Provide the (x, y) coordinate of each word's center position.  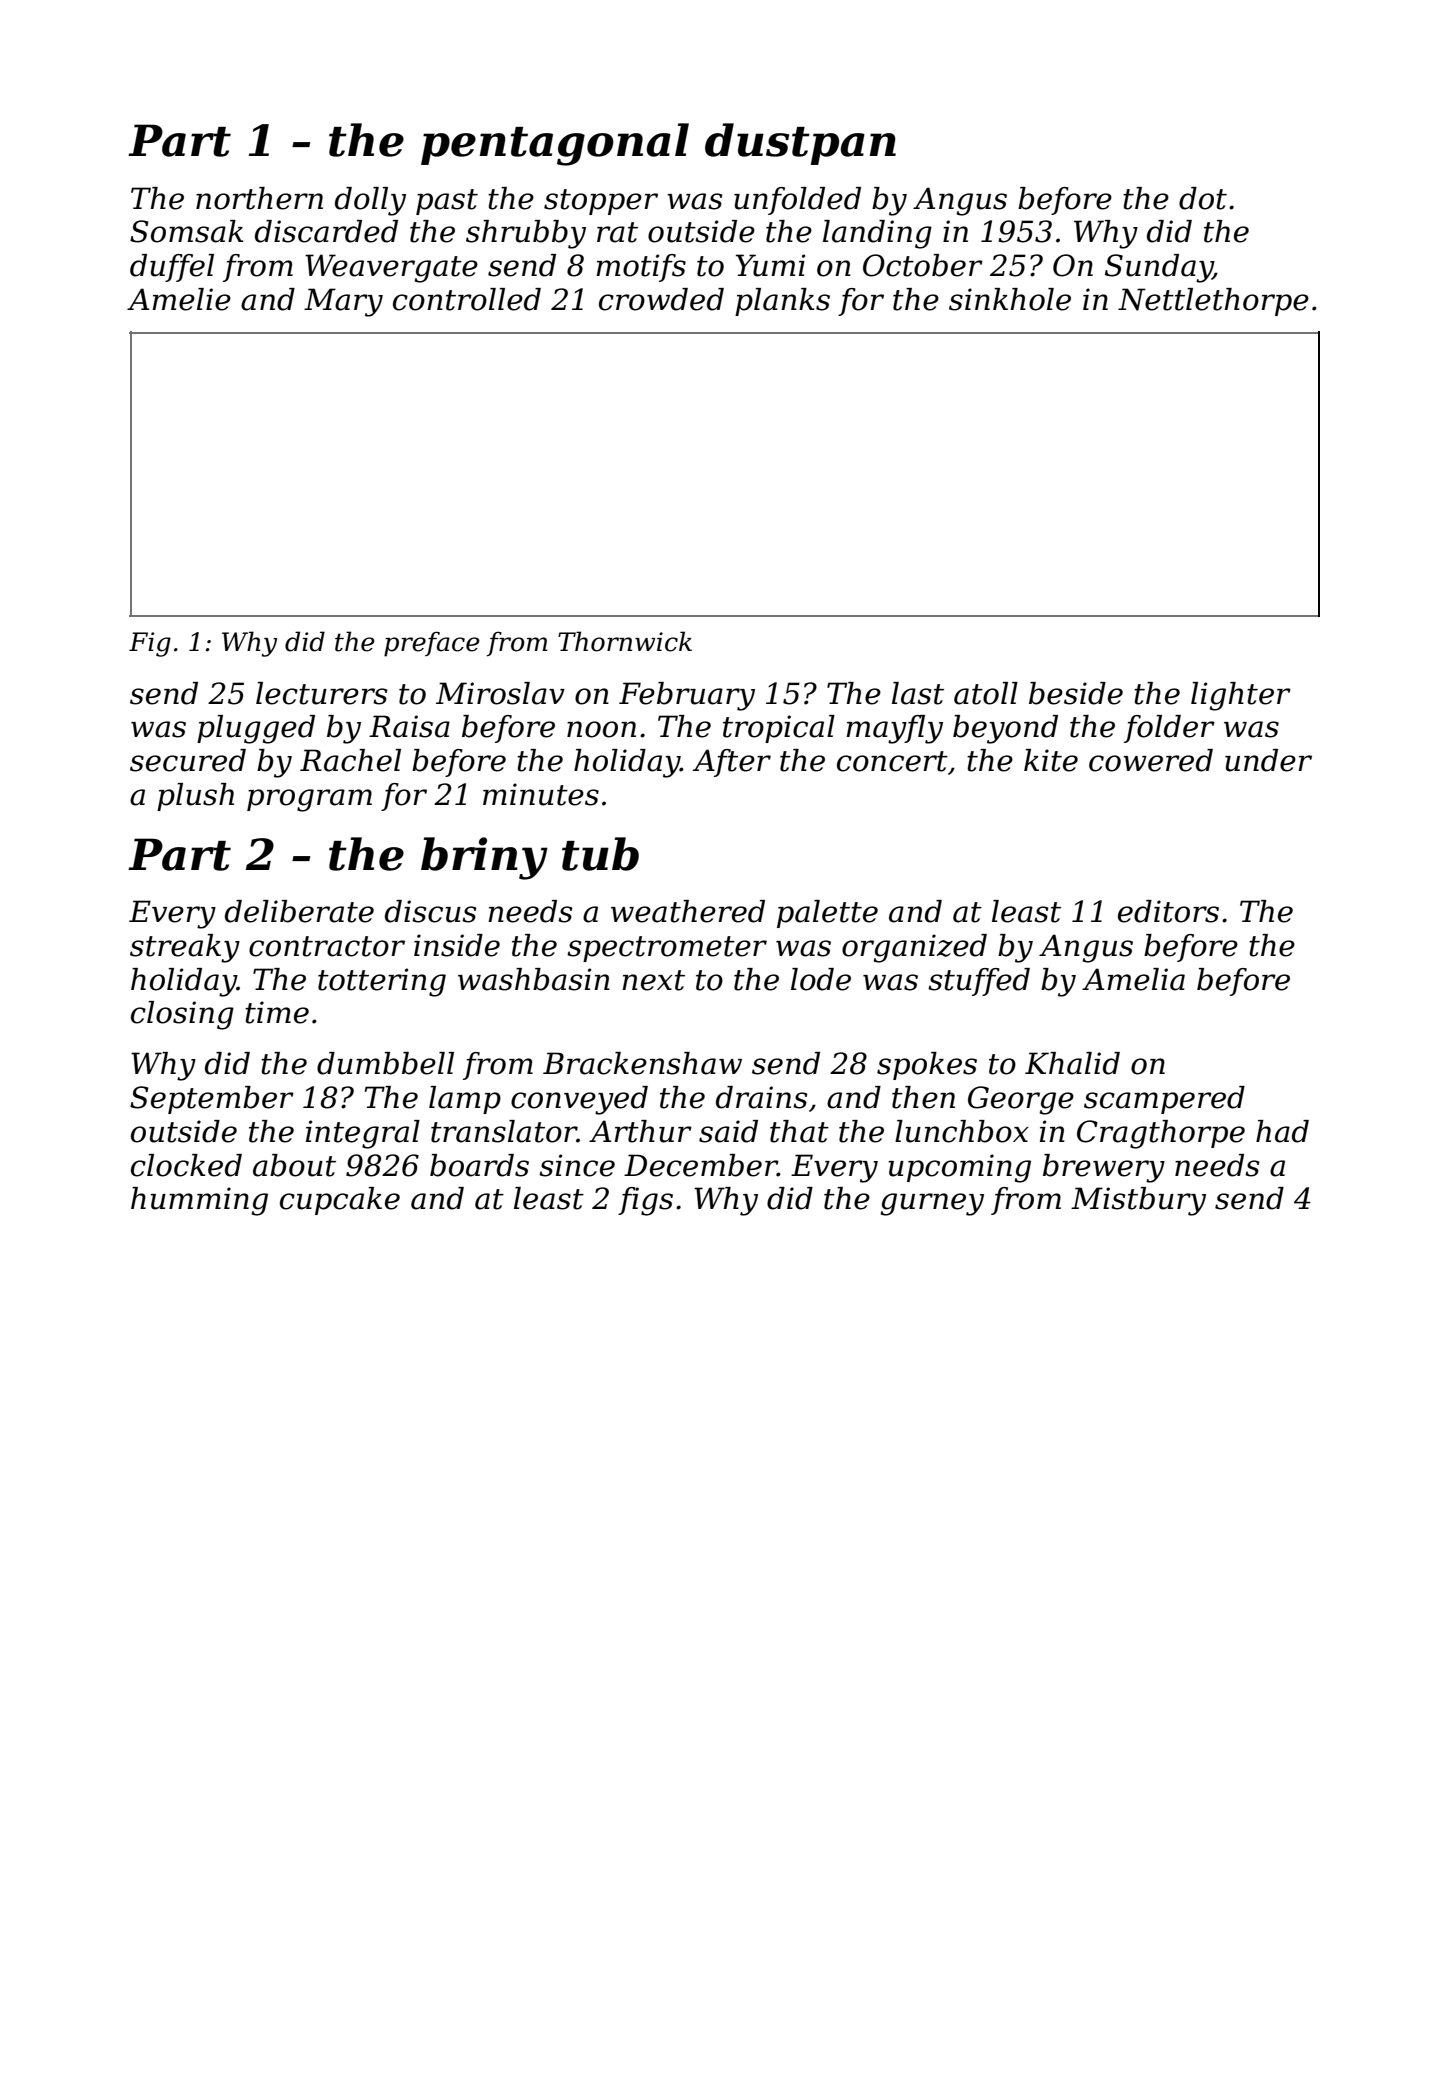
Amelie (179, 299)
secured (188, 760)
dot (1203, 198)
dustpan (800, 144)
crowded (661, 299)
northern (259, 198)
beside (1076, 693)
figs (645, 1201)
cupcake (340, 1201)
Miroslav (500, 693)
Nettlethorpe (1213, 302)
